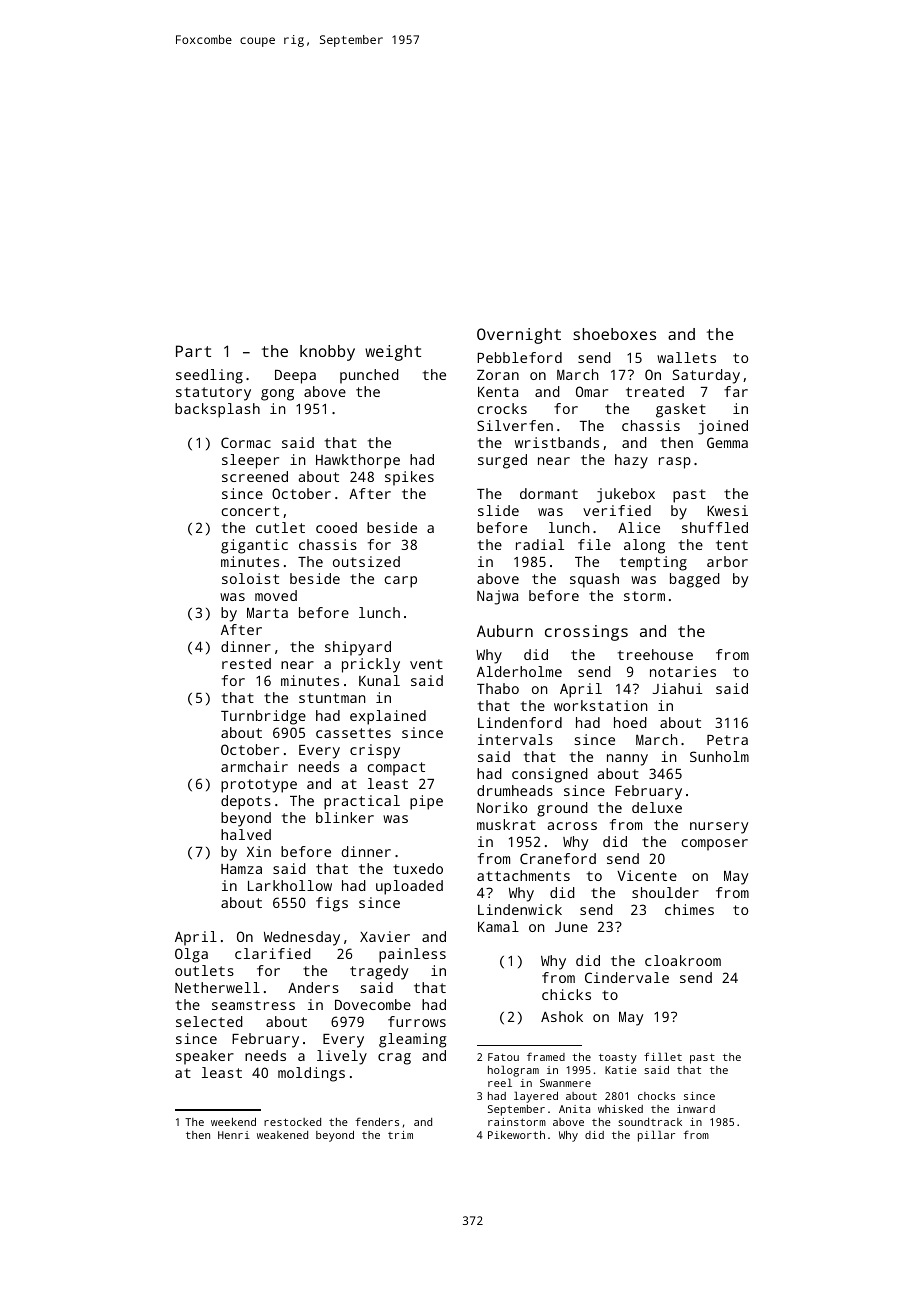 This document has width=924, height=1311. Describe the element at coordinates (503, 1057) in the document. I see `Fatou` at that location.
